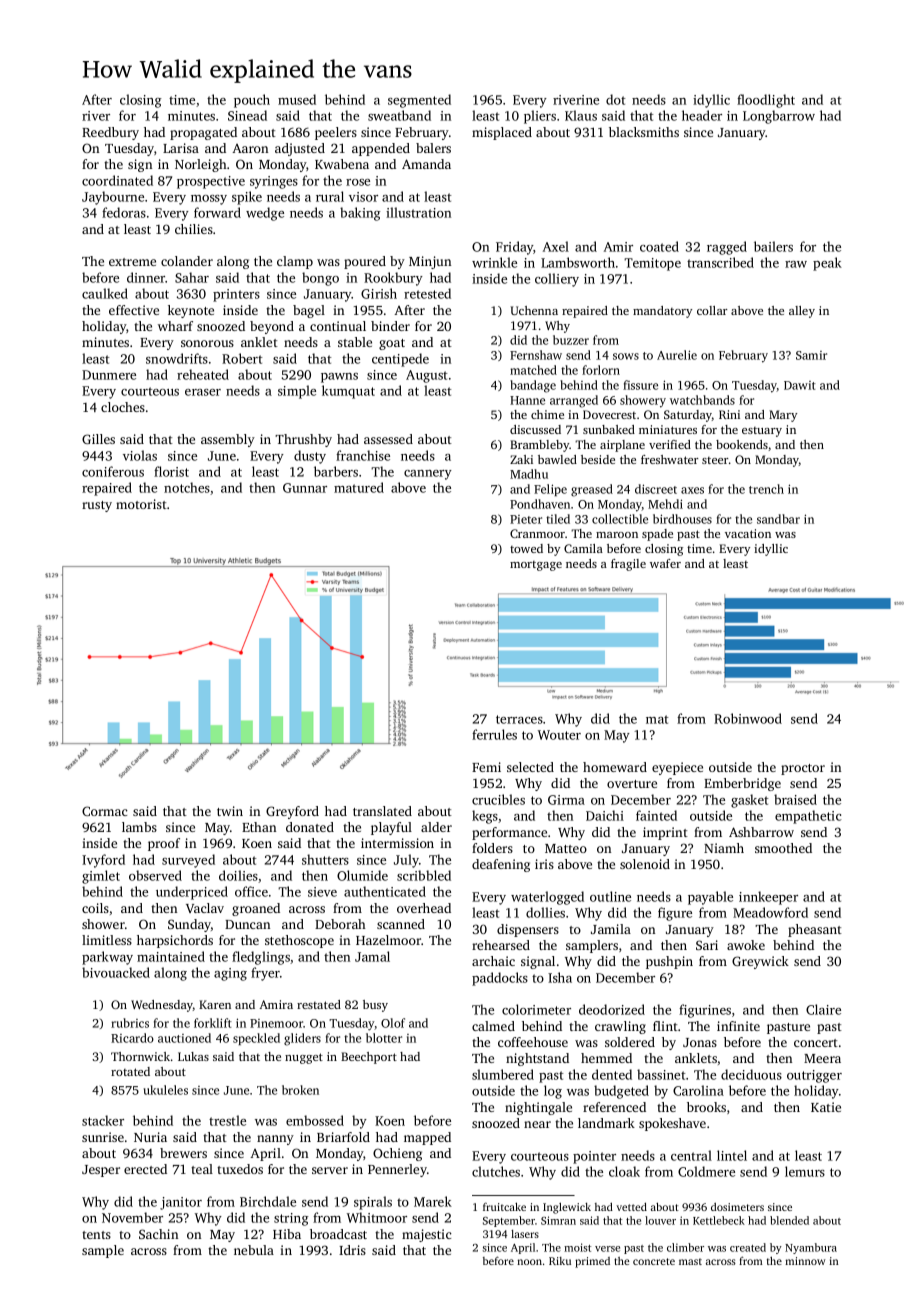 The image size is (924, 1308). What do you see at coordinates (141, 504) in the screenshot?
I see `motorist` at bounding box center [141, 504].
